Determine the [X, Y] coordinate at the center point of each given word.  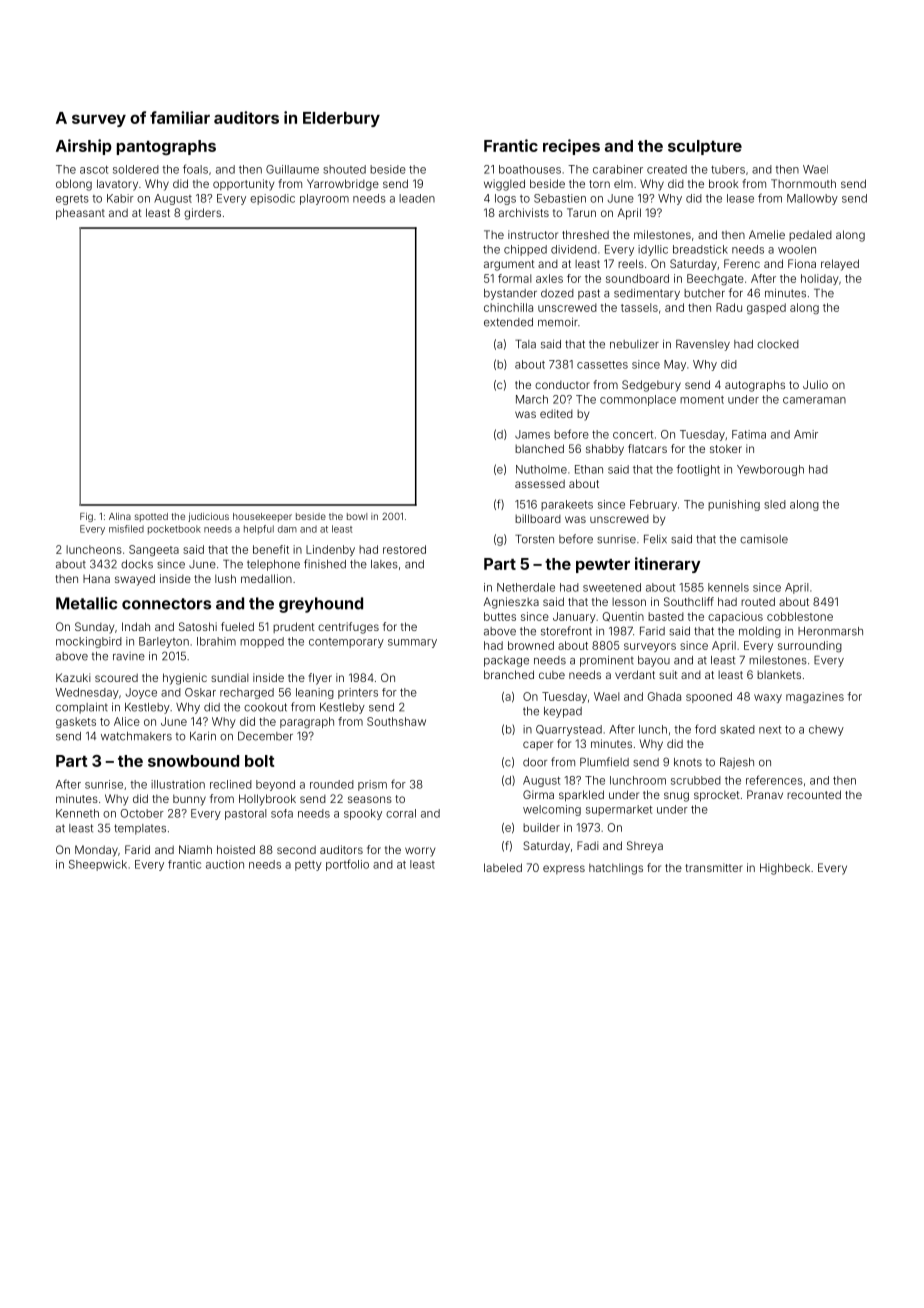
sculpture [705, 147]
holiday [820, 279]
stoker [726, 448]
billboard [538, 518]
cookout [265, 707]
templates [140, 829]
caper [538, 745]
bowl [357, 516]
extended [508, 322]
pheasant [80, 214]
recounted [814, 794]
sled [775, 504]
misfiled [126, 529]
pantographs [166, 147]
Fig [86, 517]
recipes [571, 147]
